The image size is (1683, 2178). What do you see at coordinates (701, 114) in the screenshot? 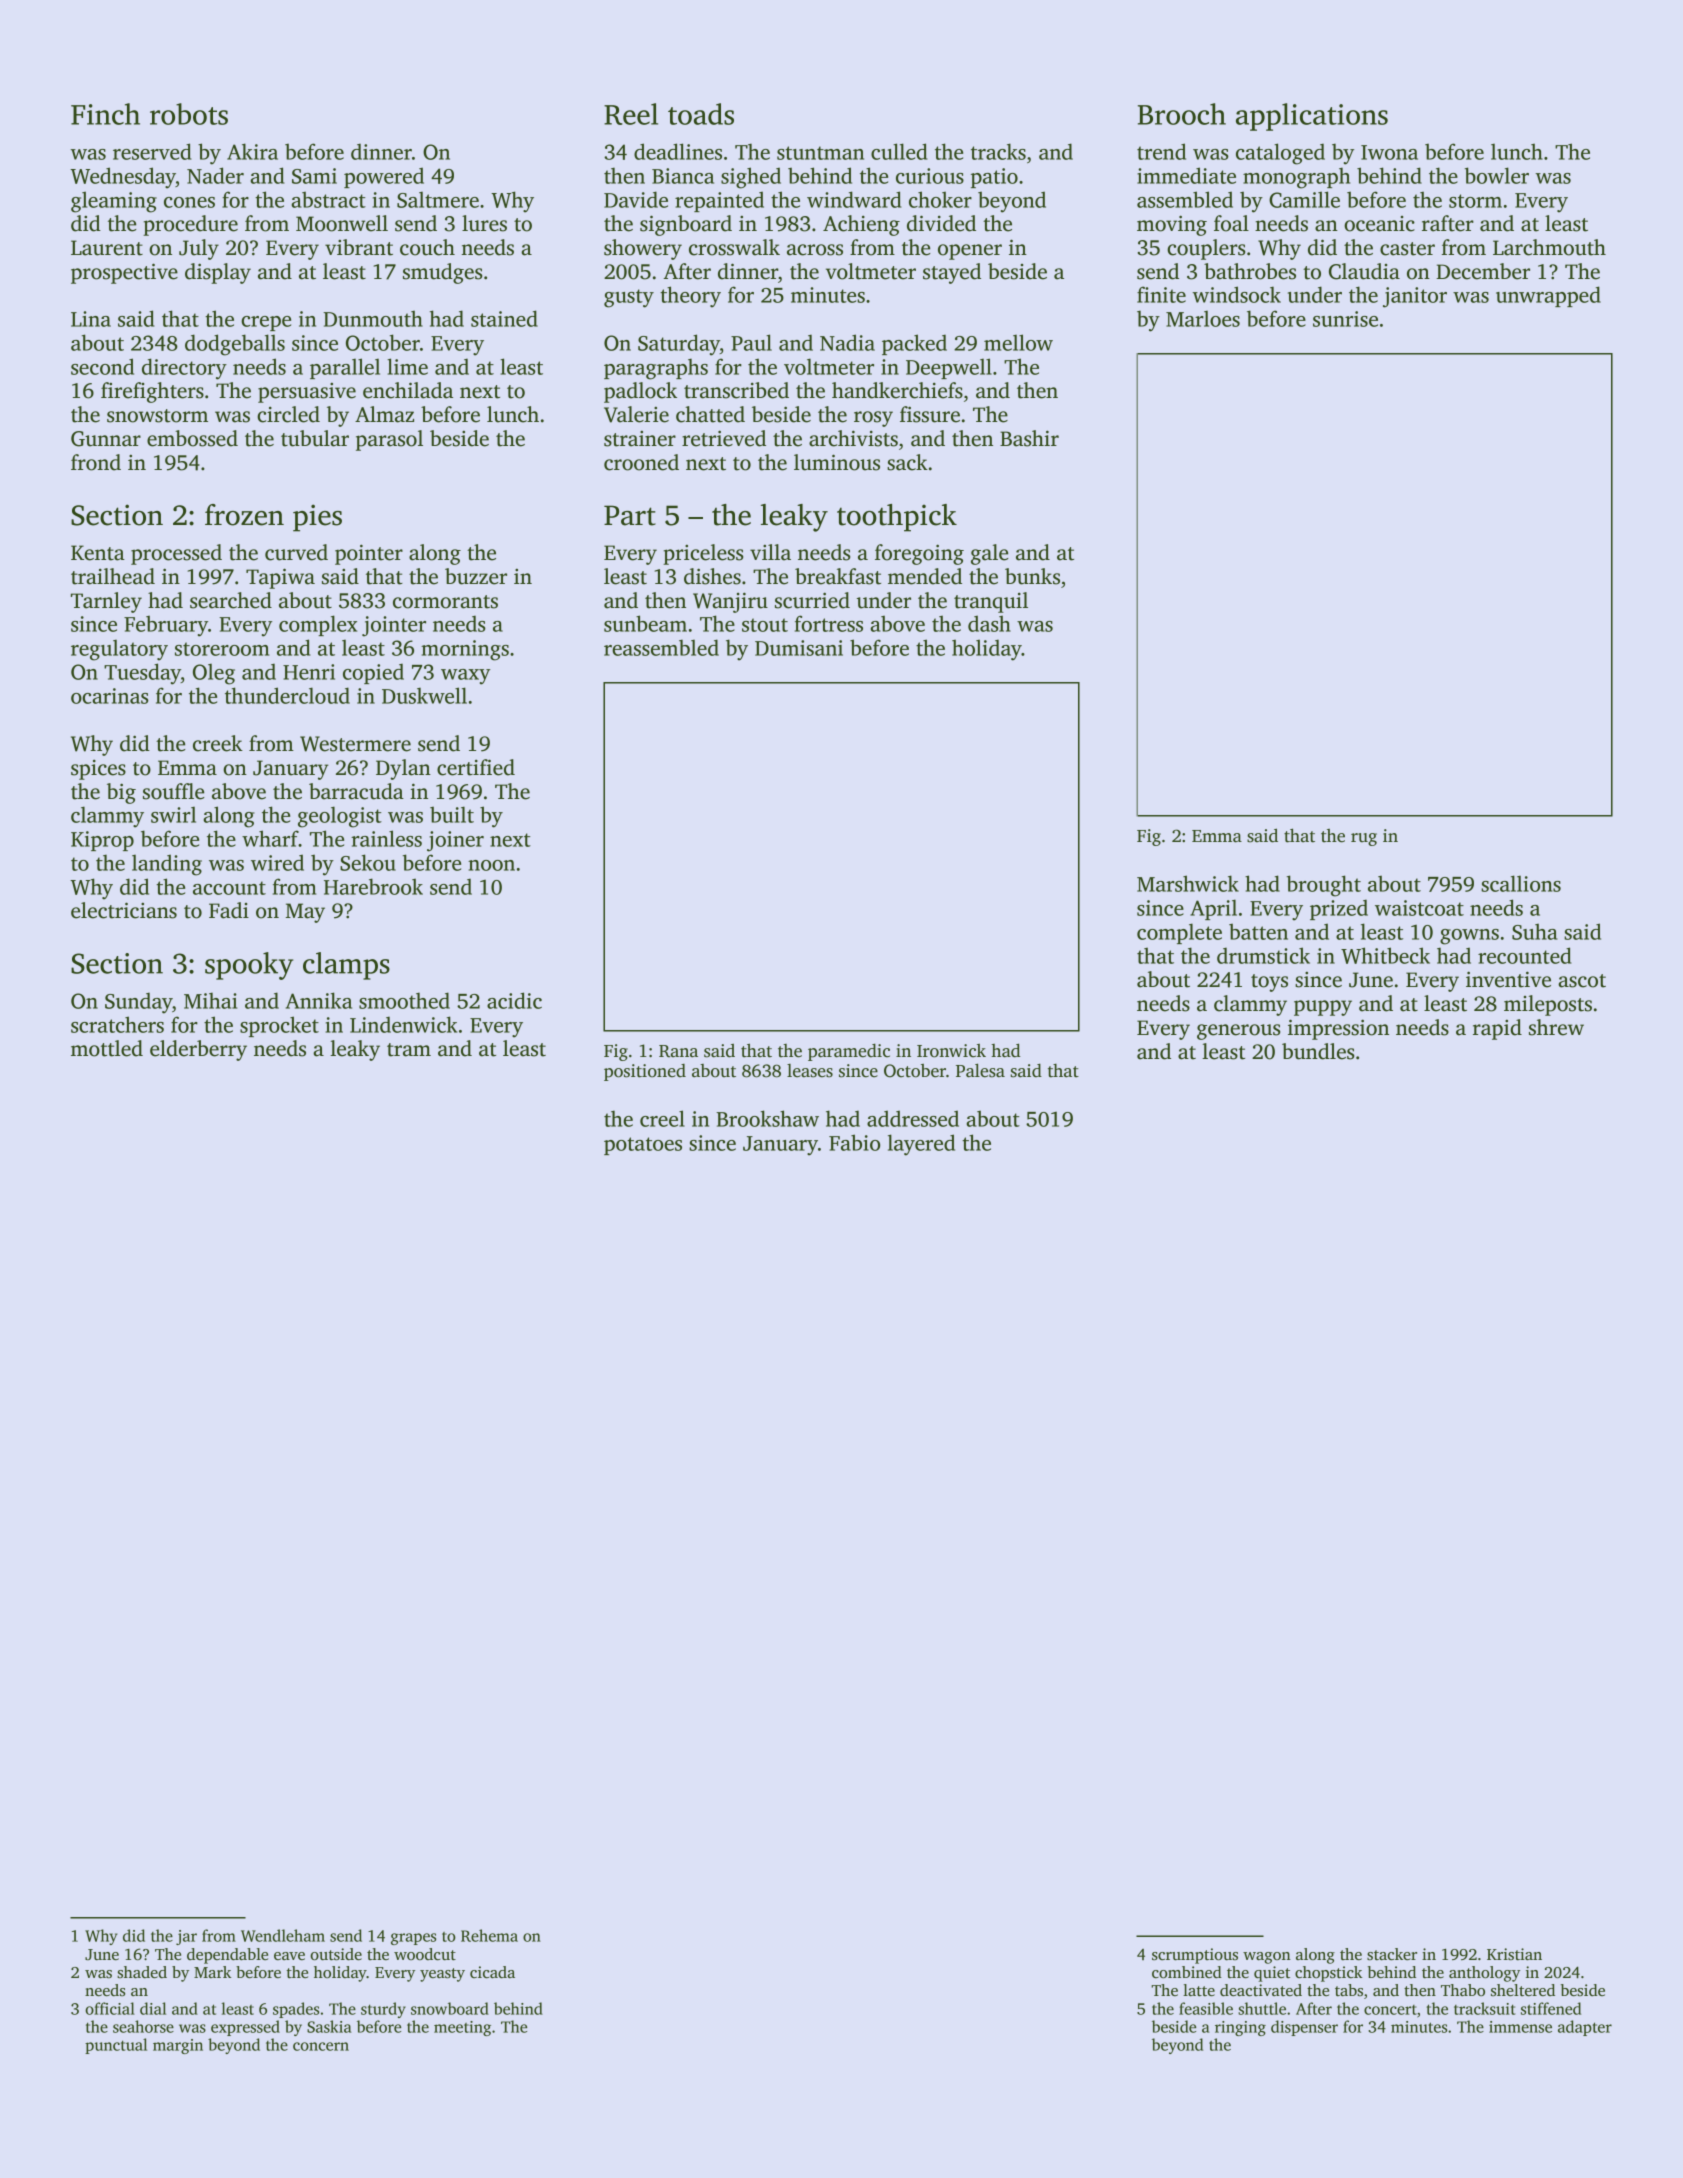
I see `toads` at bounding box center [701, 114].
